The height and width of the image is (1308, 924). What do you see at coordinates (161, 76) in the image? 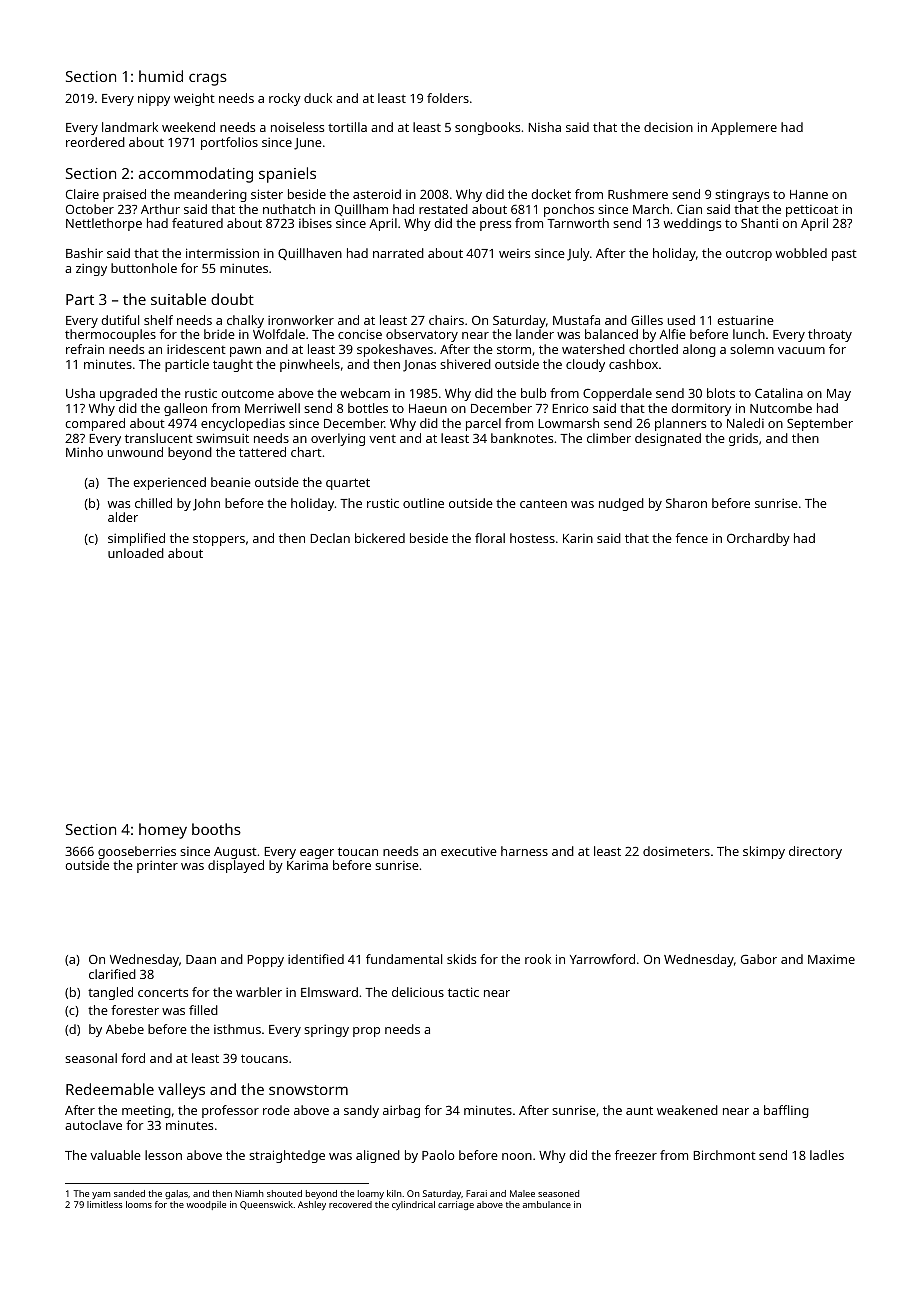
I see `humid` at bounding box center [161, 76].
